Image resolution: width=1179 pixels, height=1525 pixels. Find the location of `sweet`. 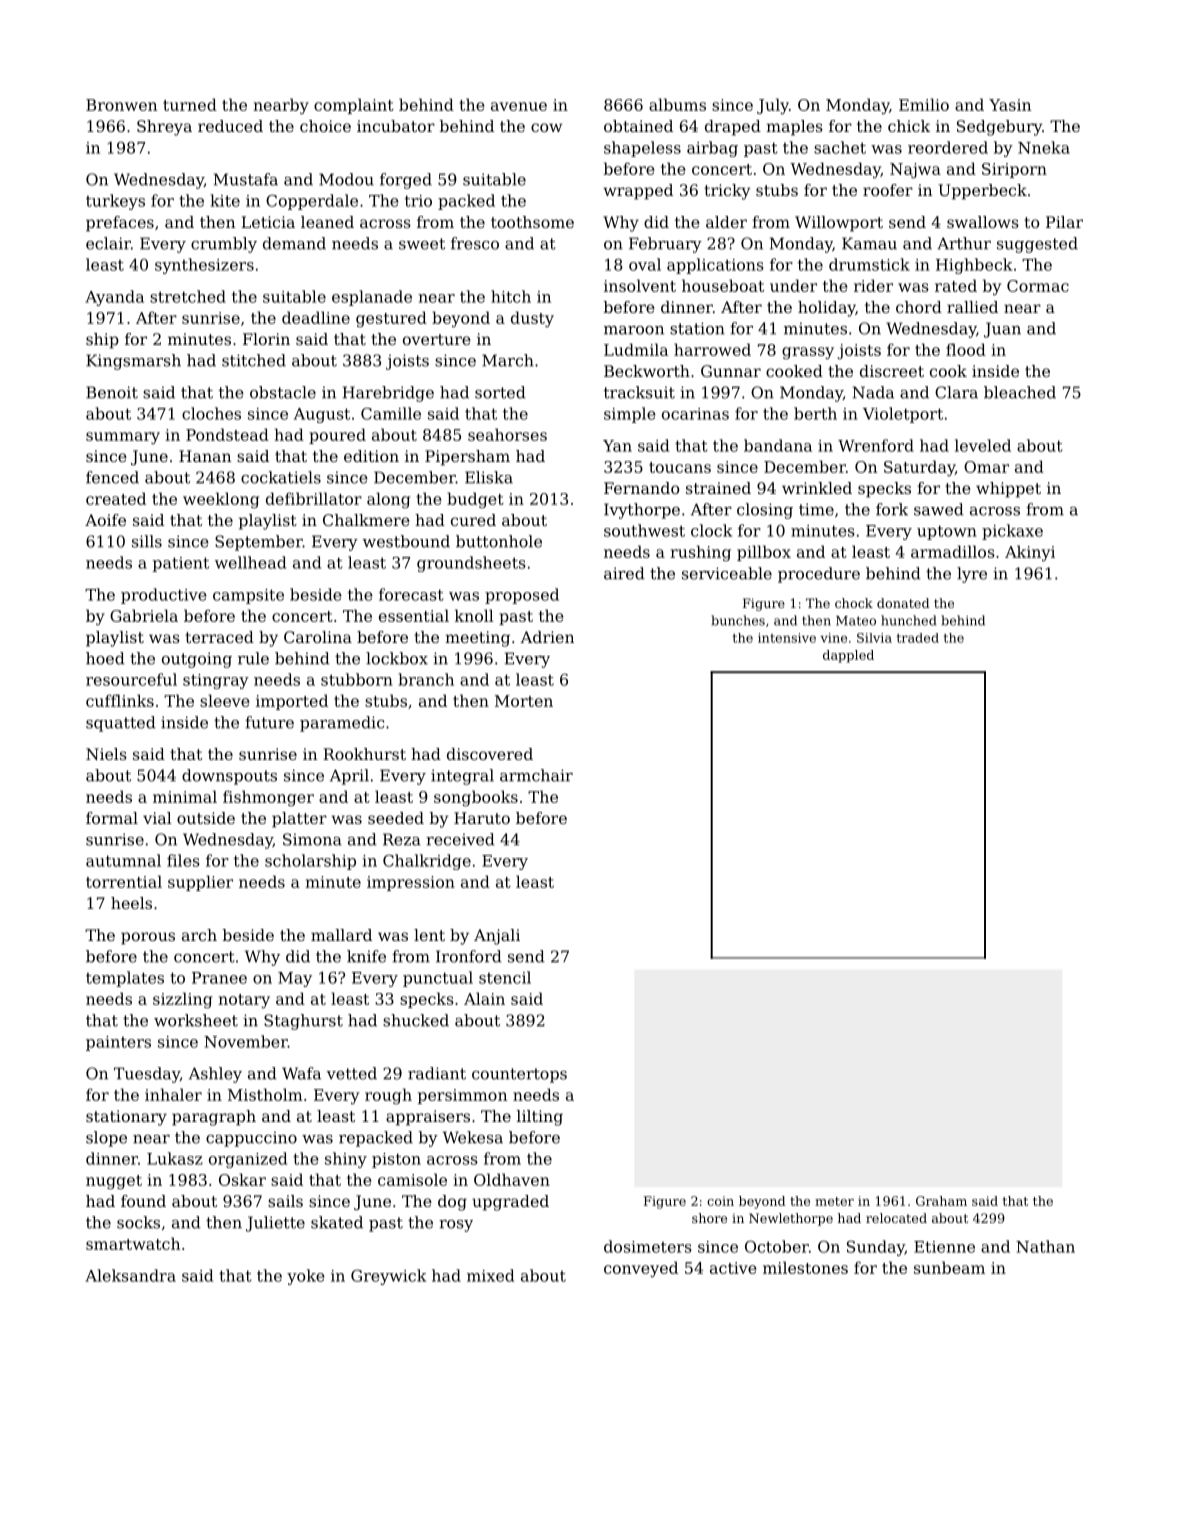

sweet is located at coordinates (422, 244).
